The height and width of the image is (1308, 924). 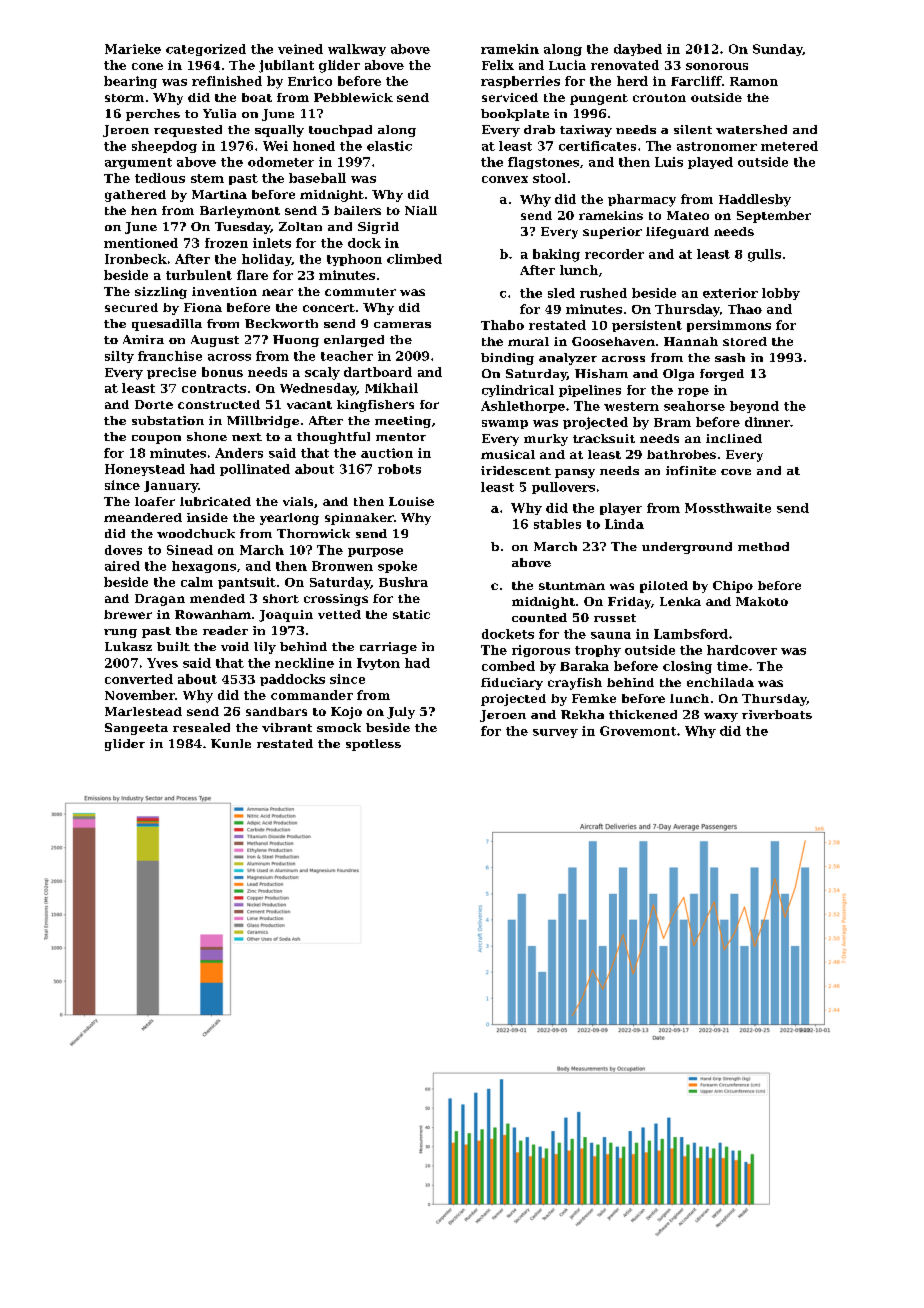 What do you see at coordinates (411, 501) in the image?
I see `Louise` at bounding box center [411, 501].
